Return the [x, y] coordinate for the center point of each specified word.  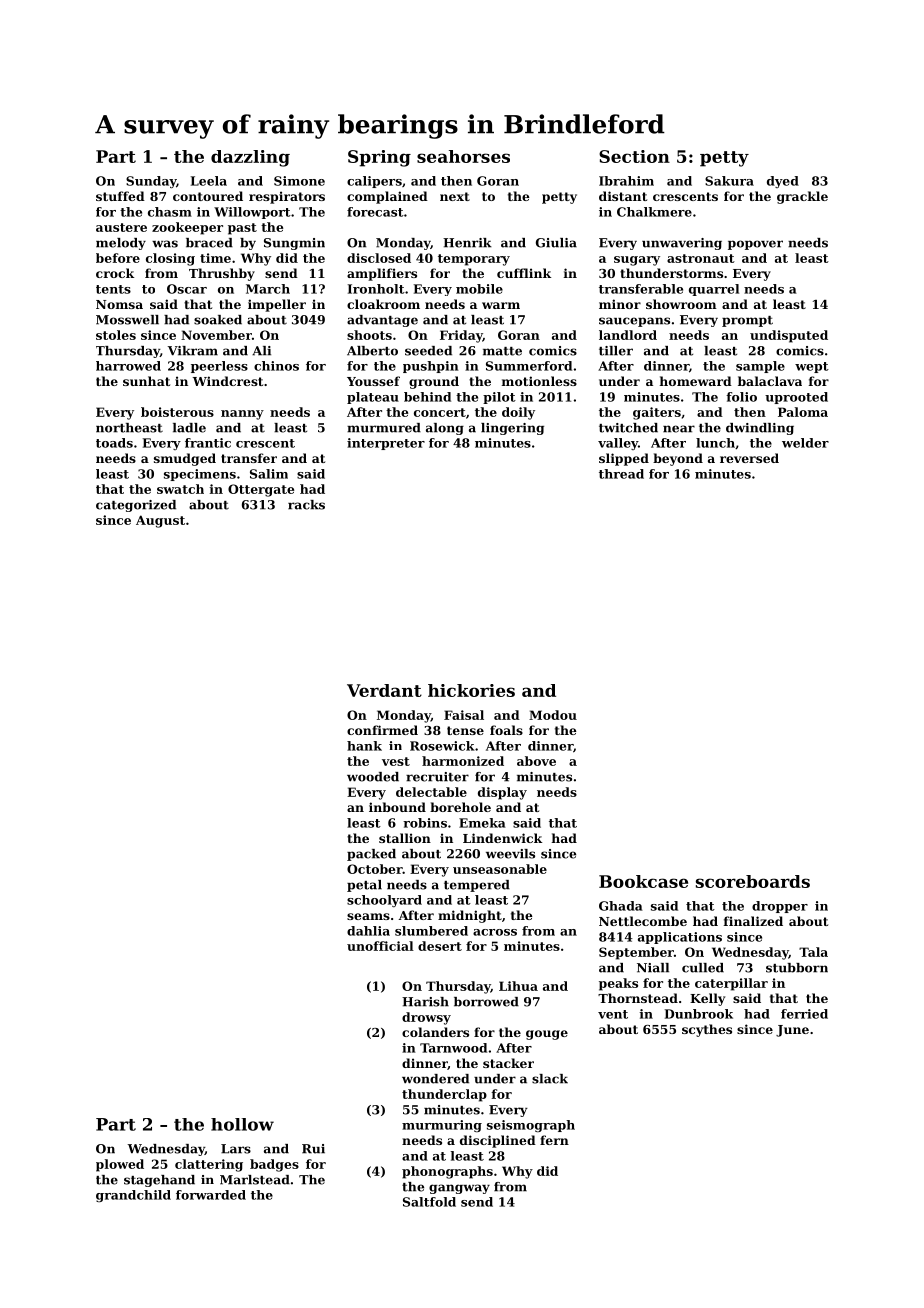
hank [364, 746]
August [160, 521]
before [118, 258]
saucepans [634, 322]
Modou [553, 715]
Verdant [384, 690]
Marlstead [255, 1180]
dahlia [368, 931]
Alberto [372, 351]
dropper [780, 907]
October [375, 869]
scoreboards [753, 881]
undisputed [789, 336]
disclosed [379, 258]
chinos [276, 366]
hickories [471, 690]
